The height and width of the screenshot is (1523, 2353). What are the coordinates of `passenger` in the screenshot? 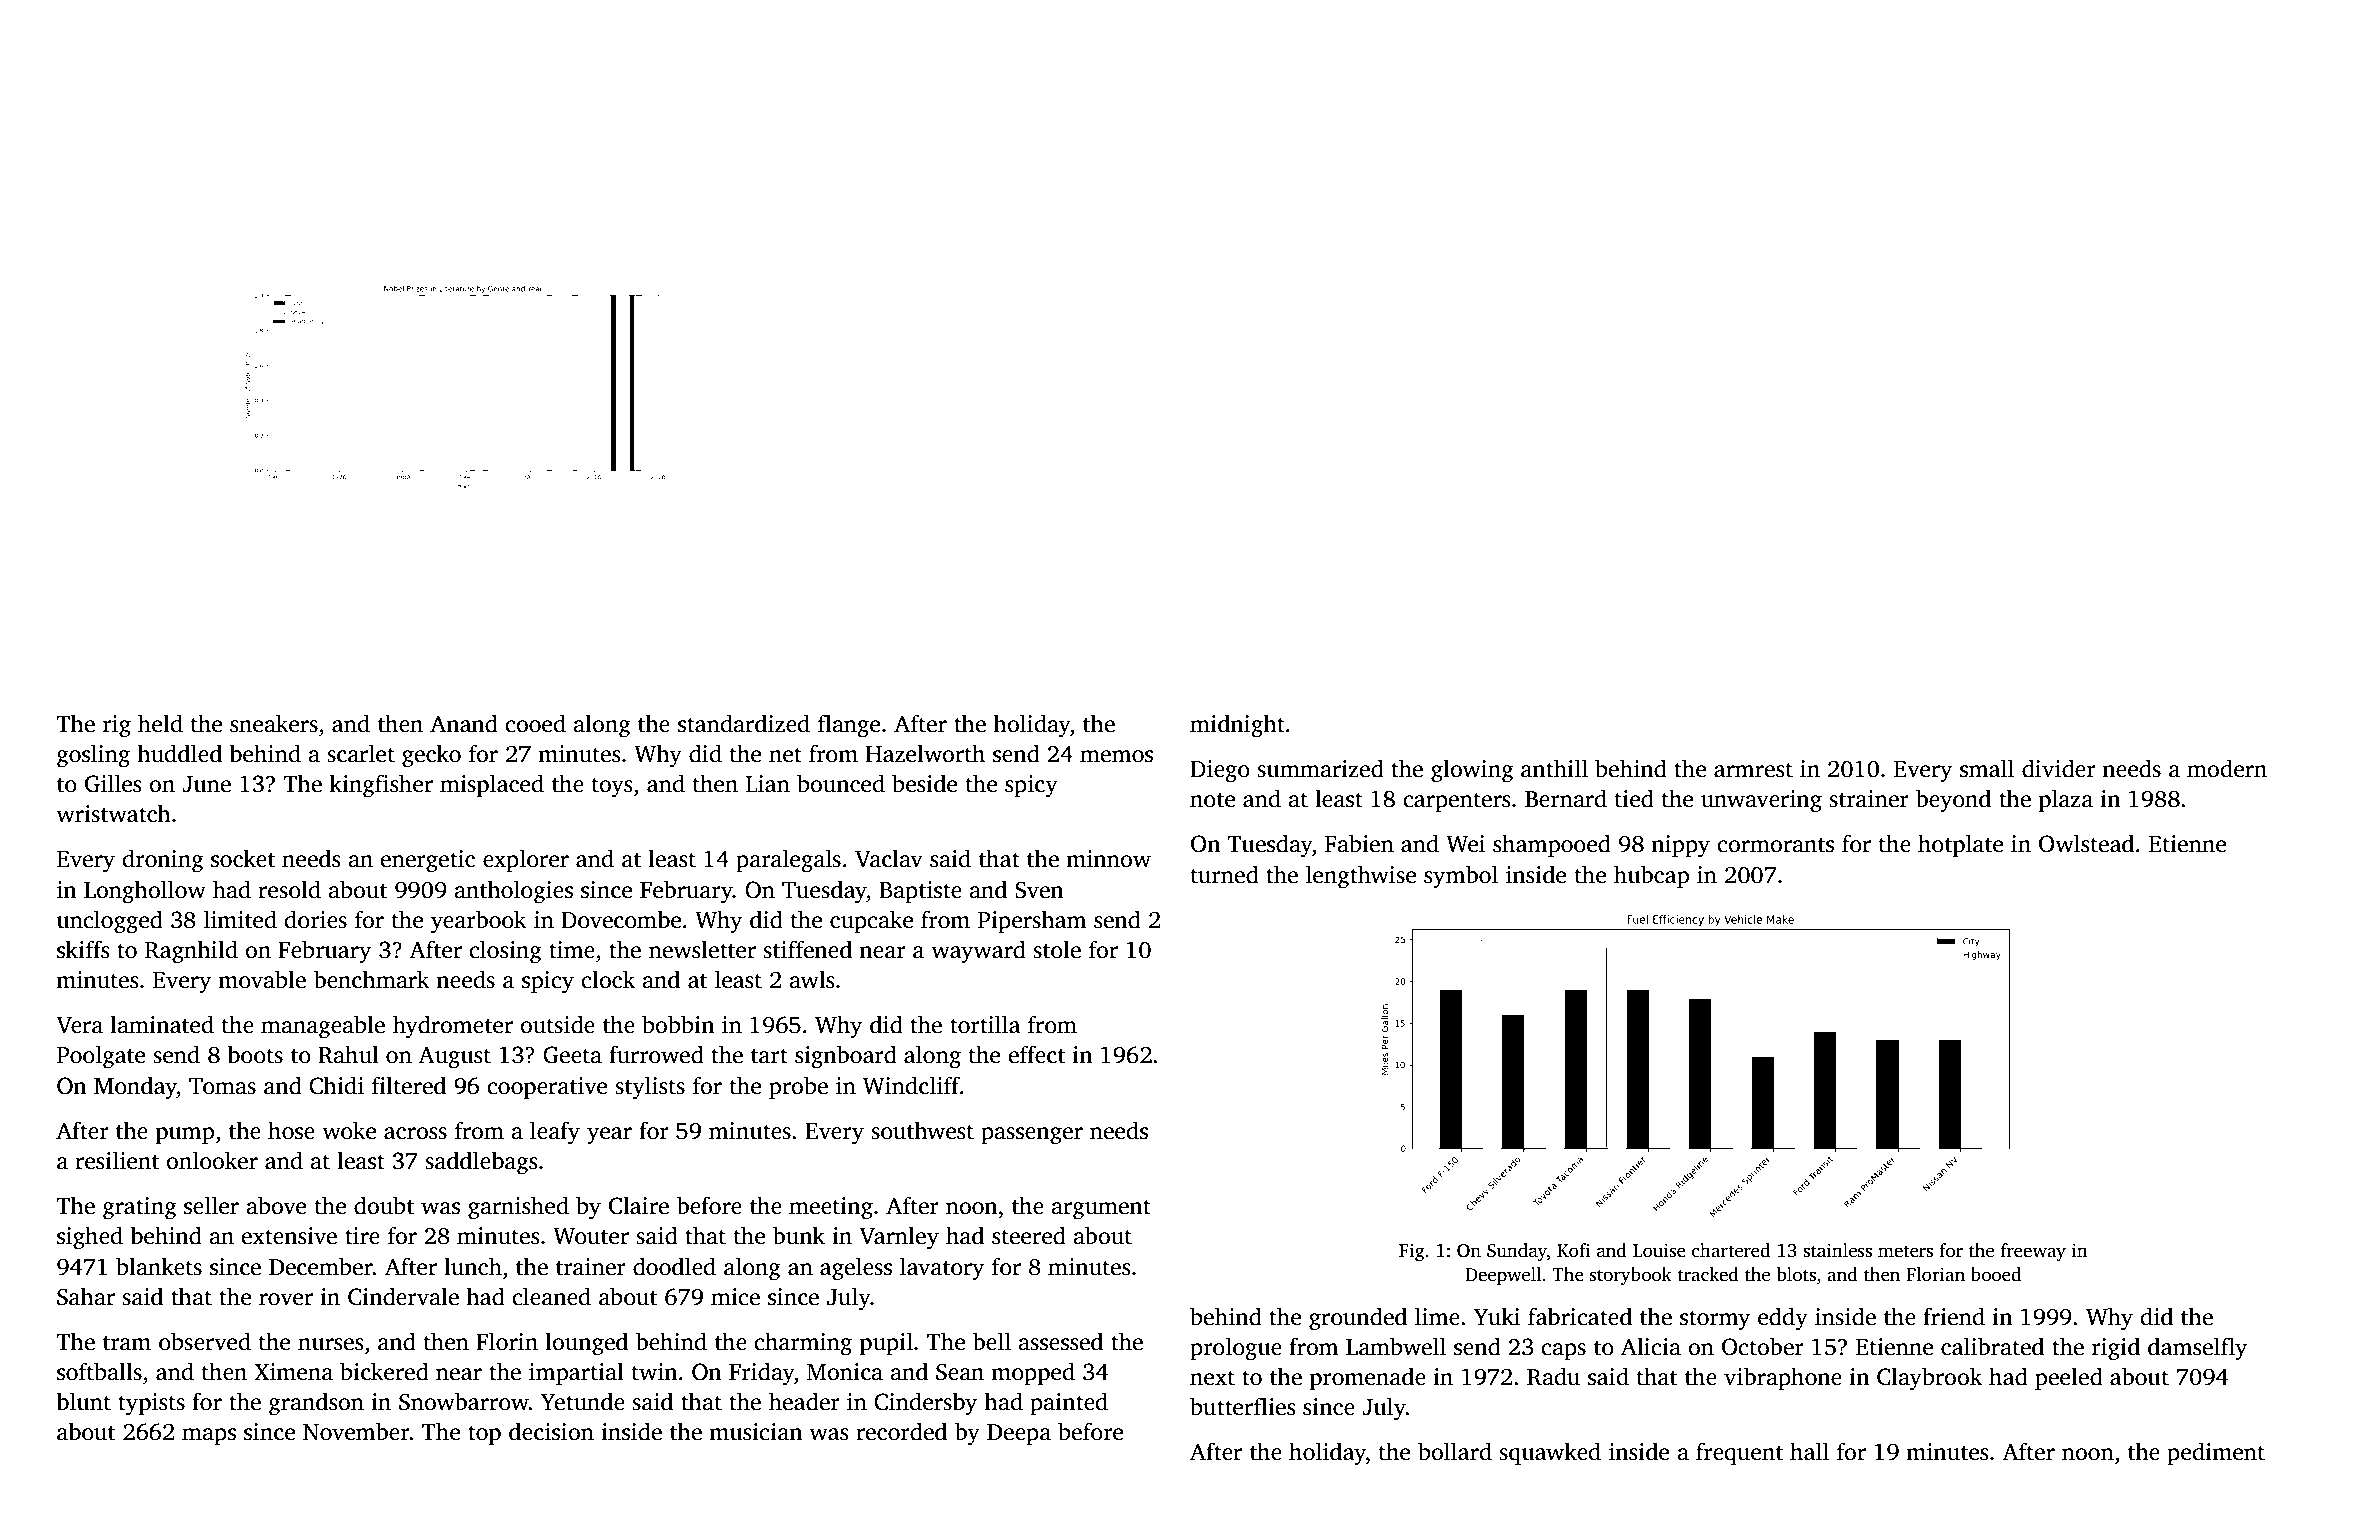 It's located at (1032, 1136).
